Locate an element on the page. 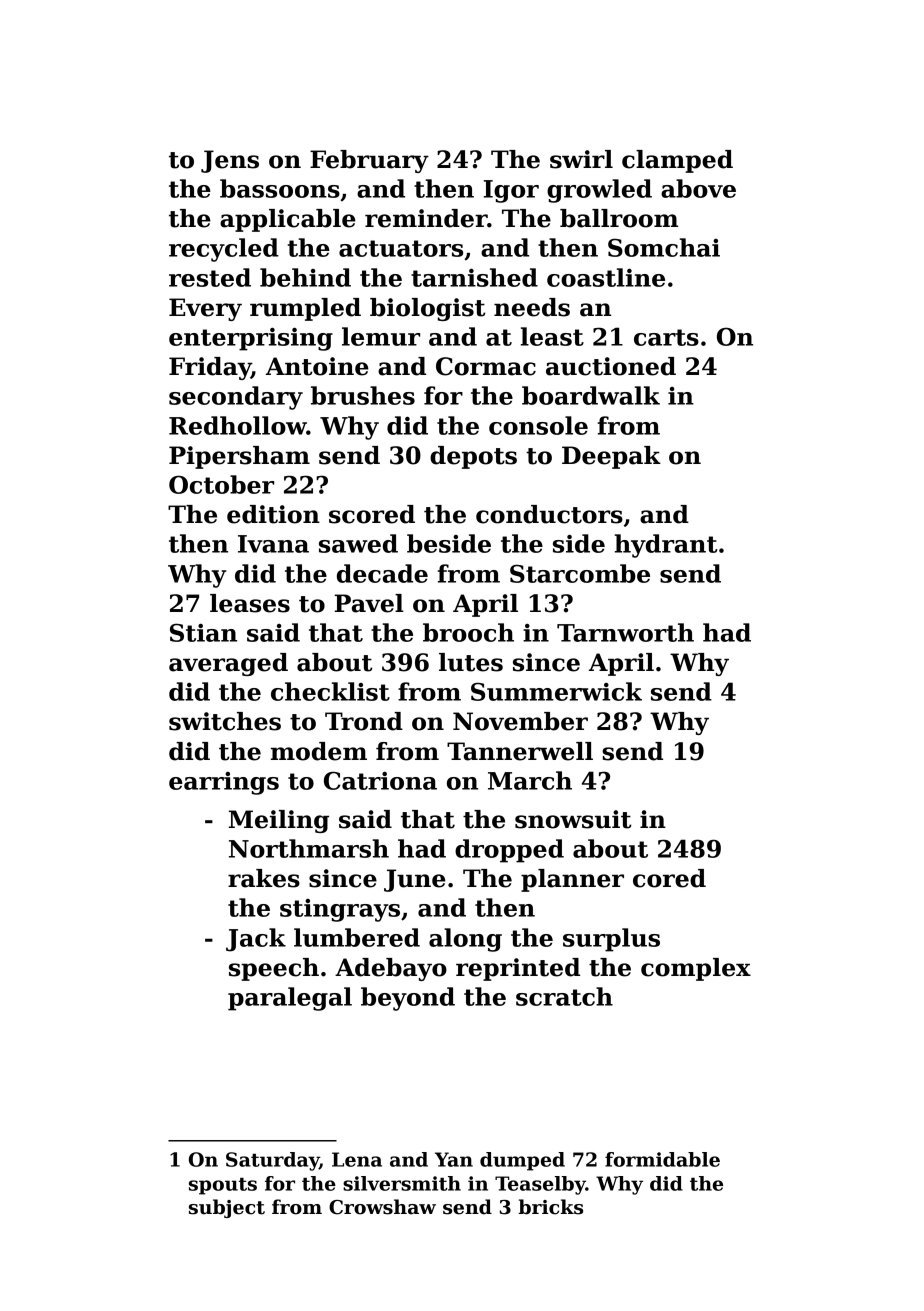 This page has height=1311, width=924. Meiling is located at coordinates (279, 821).
